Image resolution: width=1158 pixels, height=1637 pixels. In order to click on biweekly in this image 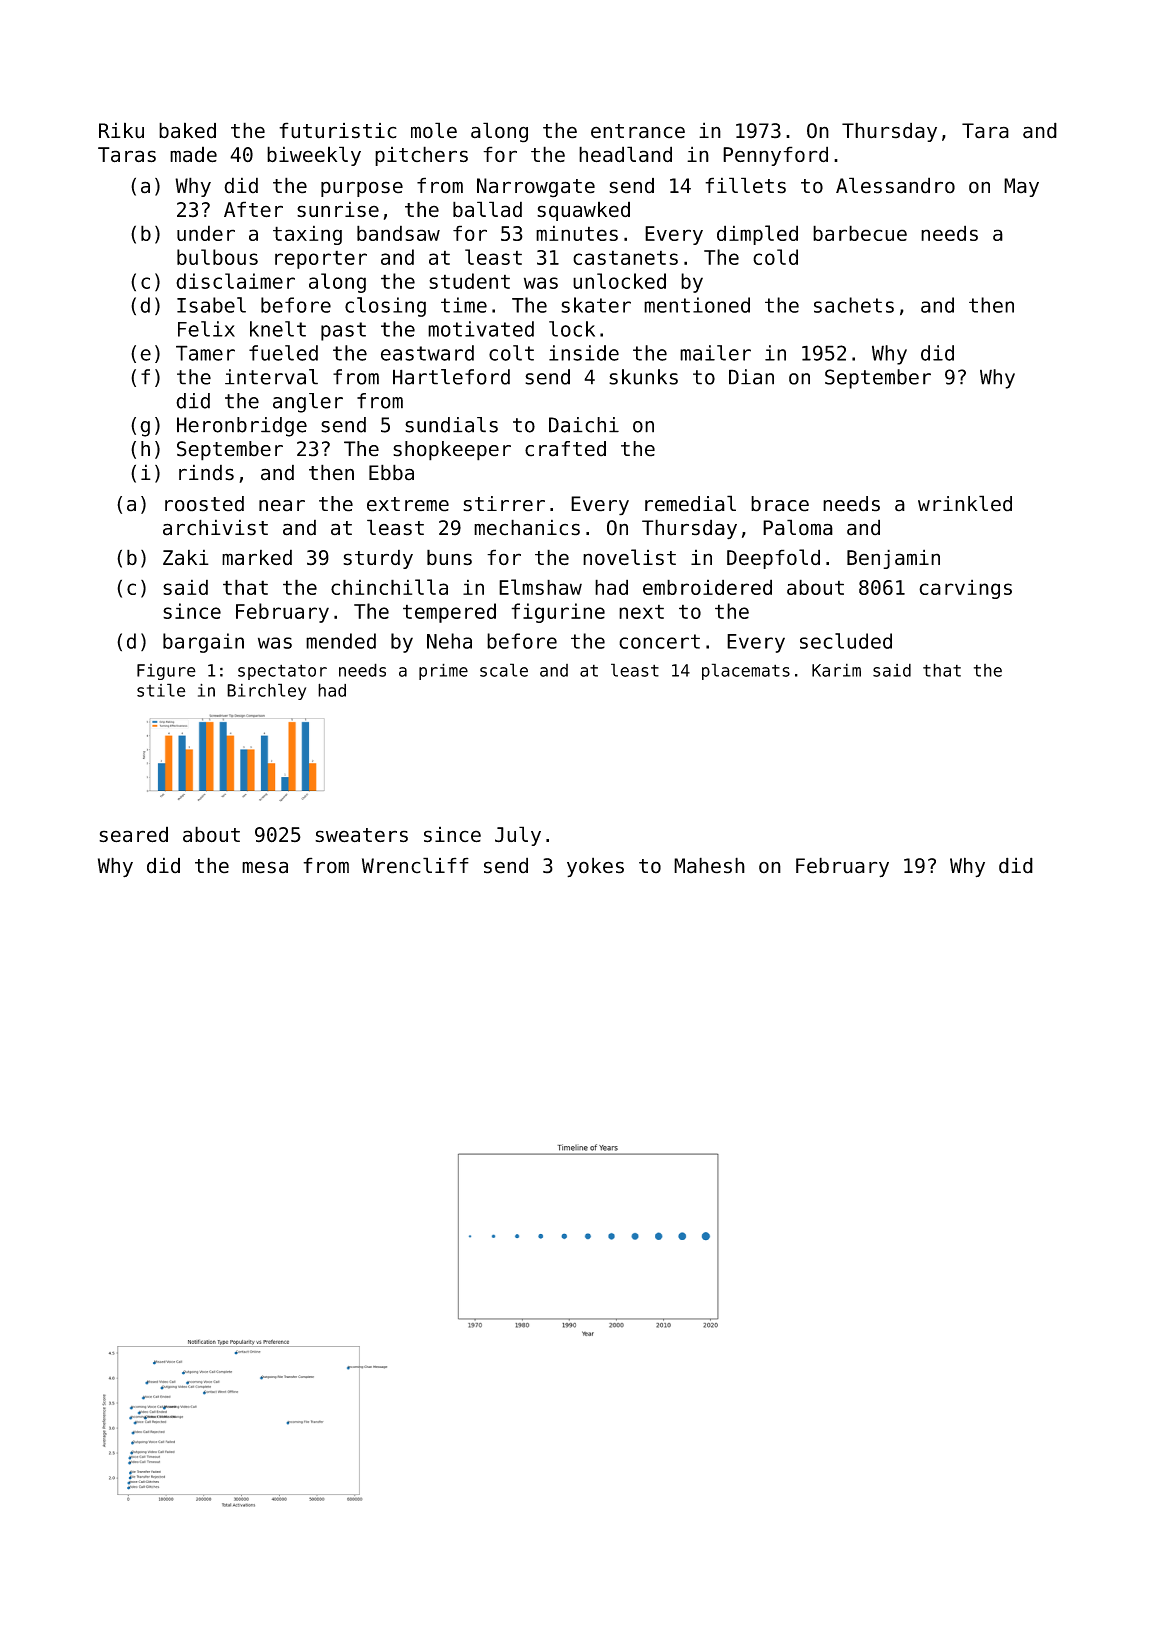, I will do `click(314, 156)`.
